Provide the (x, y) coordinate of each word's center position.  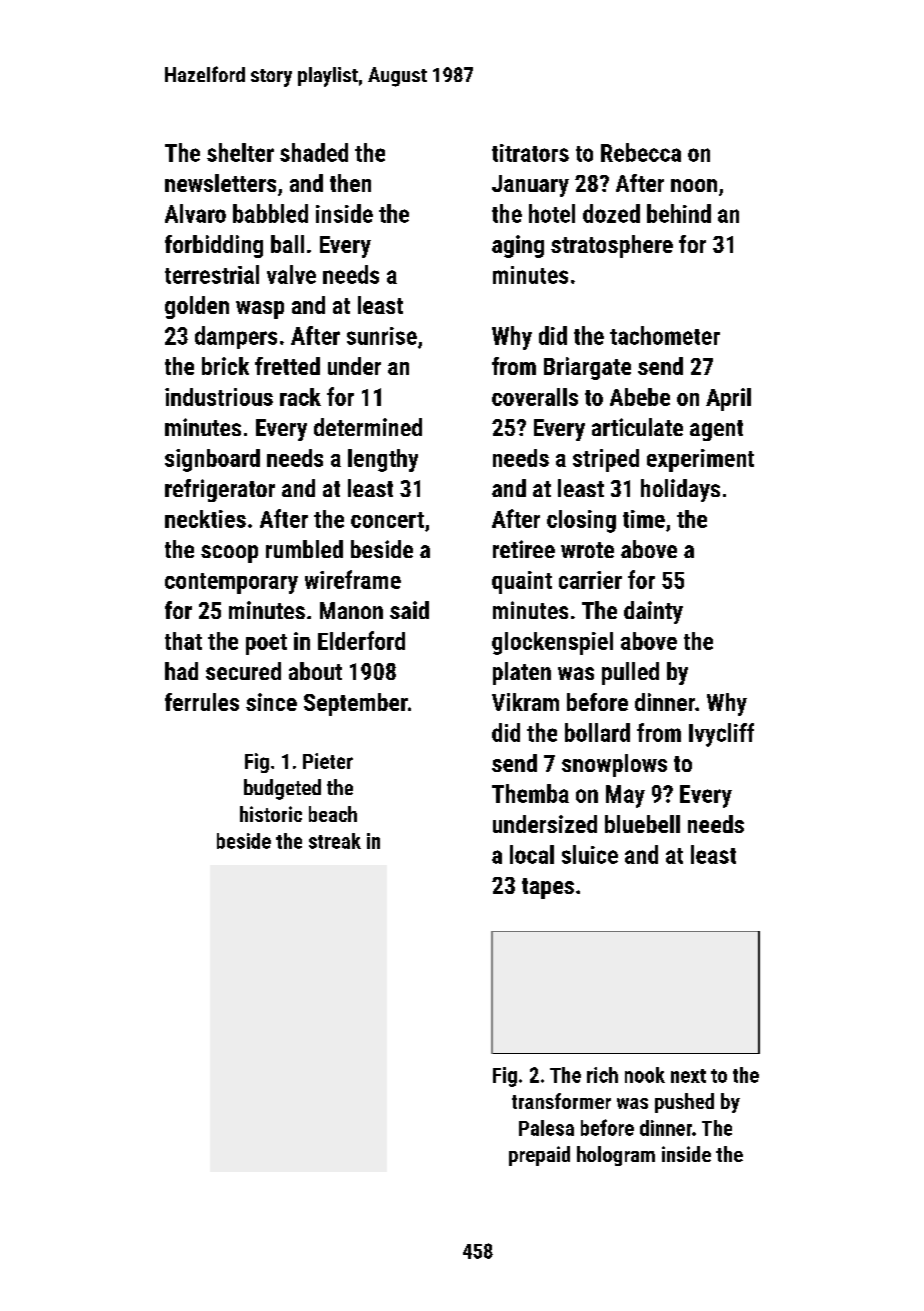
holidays (680, 490)
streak (335, 841)
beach (333, 814)
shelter (240, 152)
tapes (548, 888)
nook (645, 1075)
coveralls (535, 397)
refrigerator (220, 490)
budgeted (282, 789)
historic (271, 814)
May (625, 796)
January (530, 186)
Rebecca (641, 152)
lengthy (383, 460)
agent (716, 430)
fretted (287, 366)
